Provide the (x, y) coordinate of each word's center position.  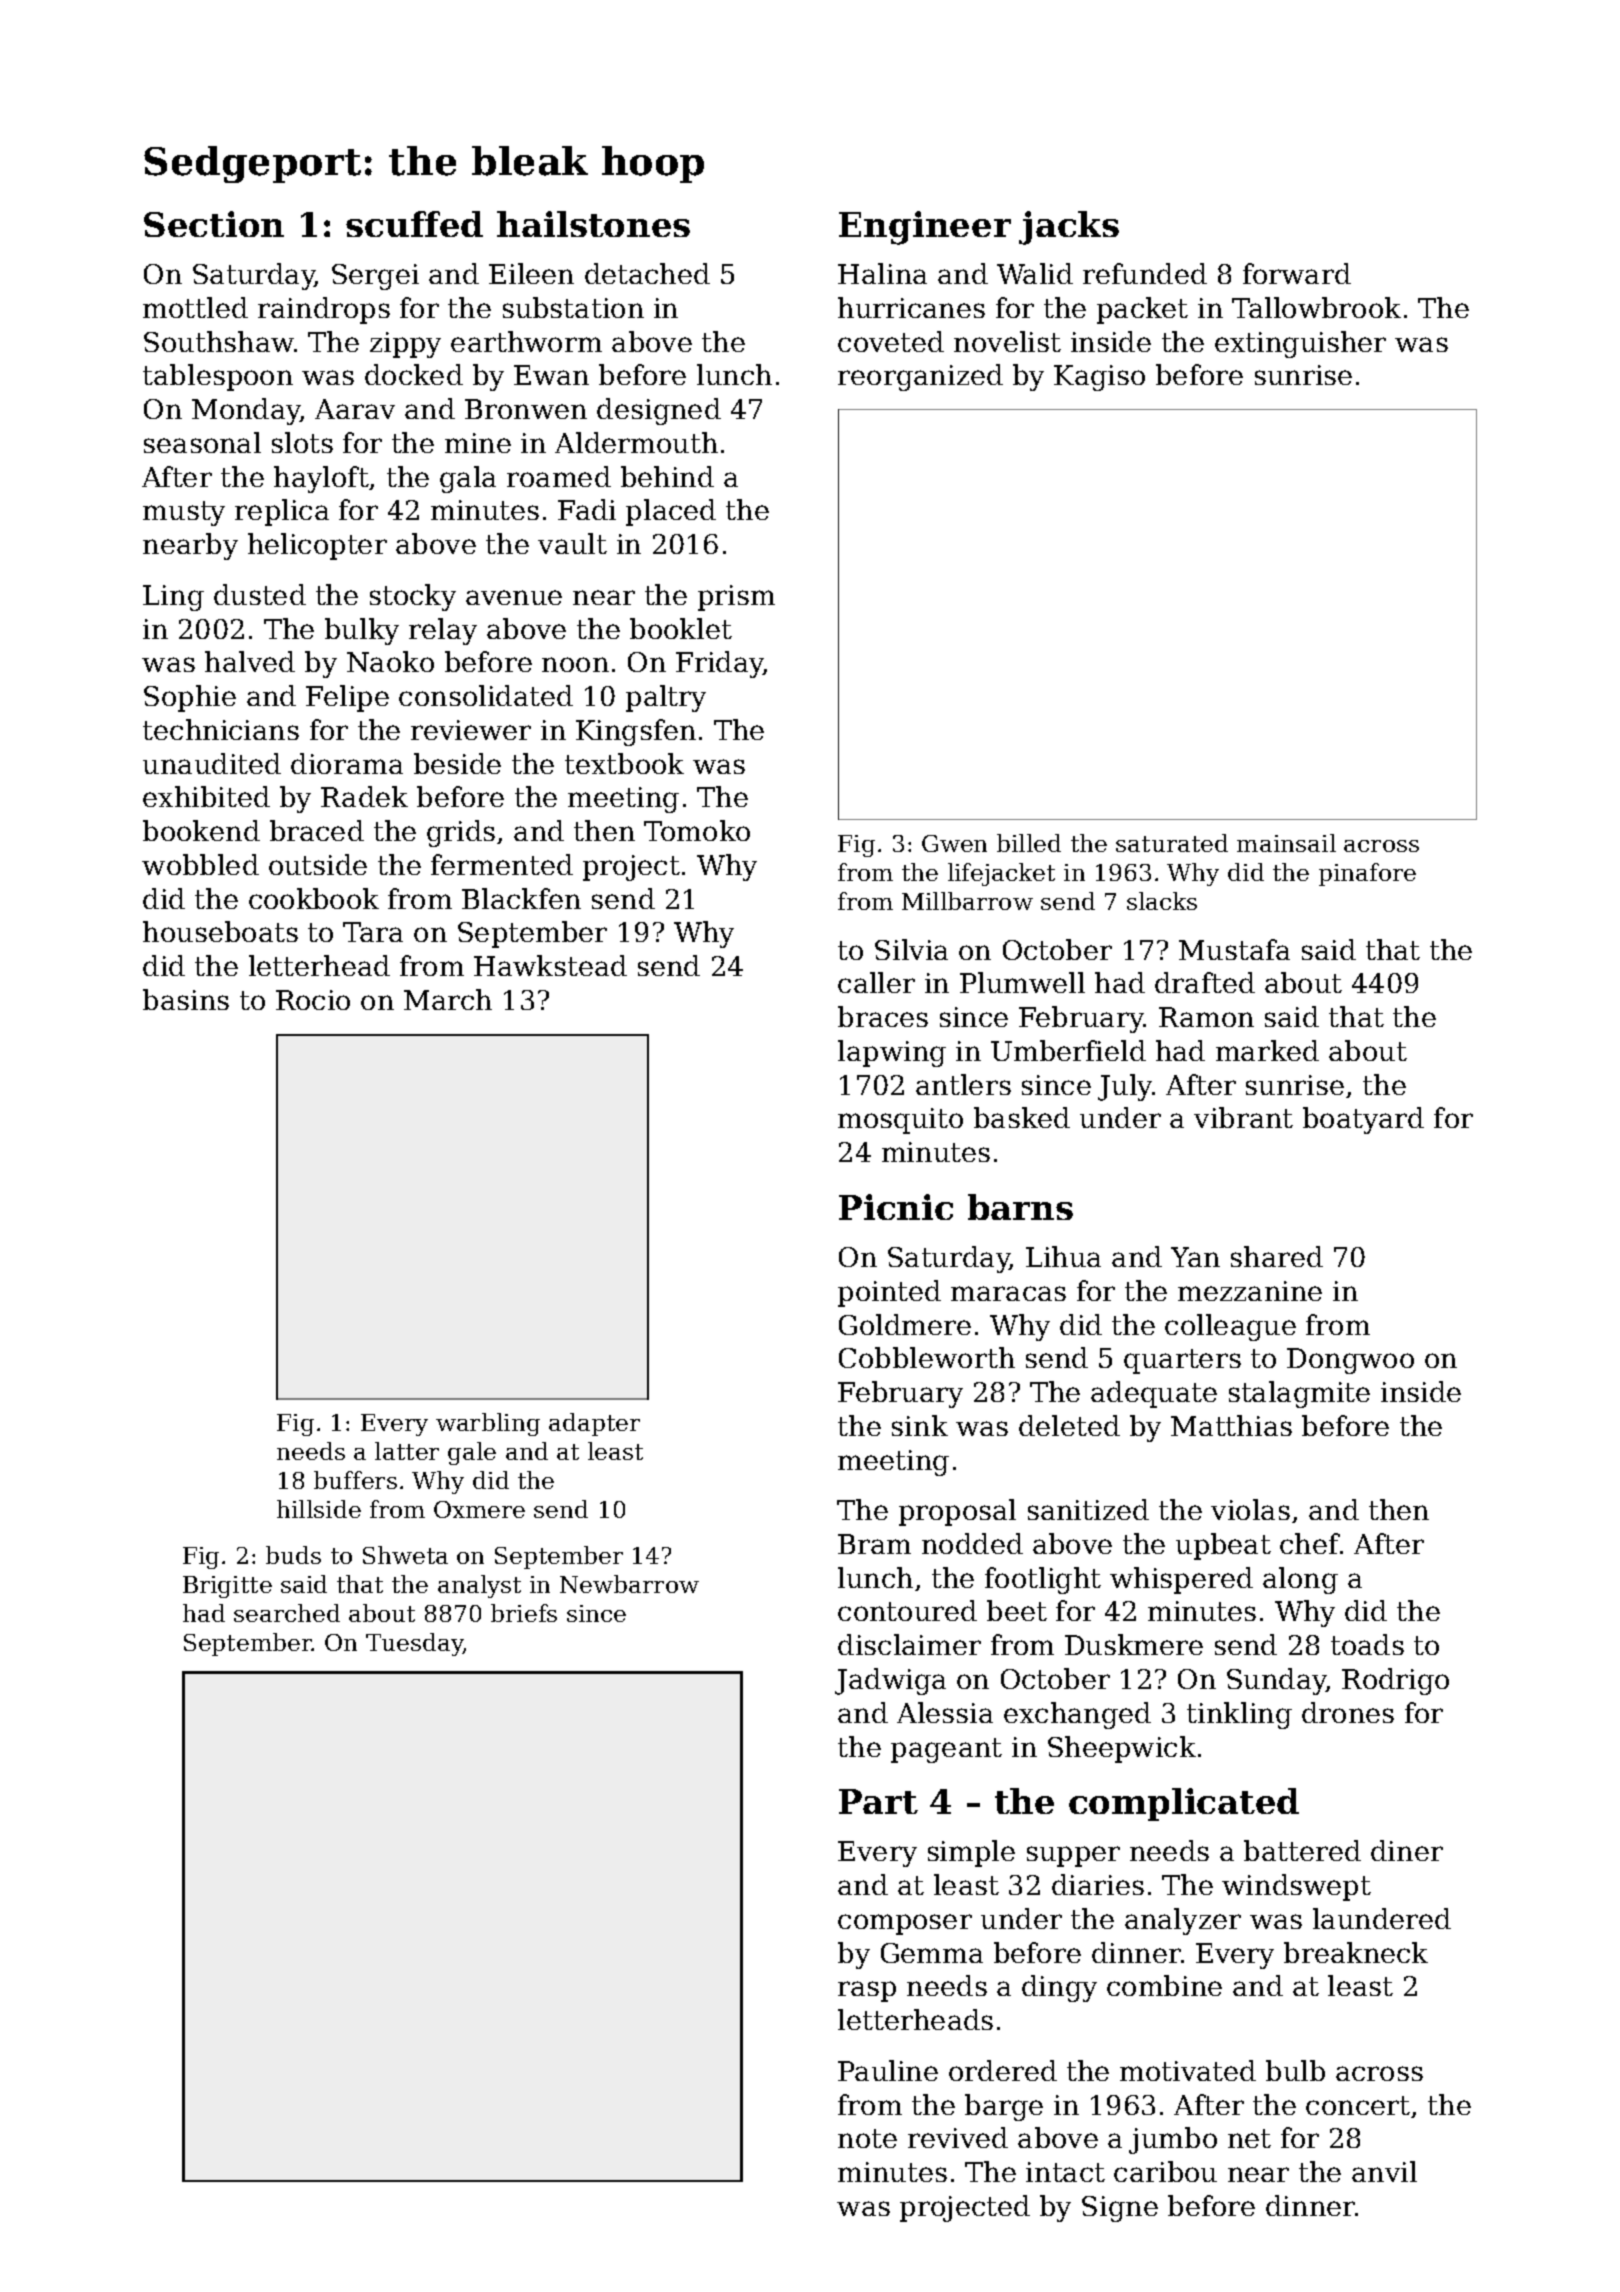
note (867, 2138)
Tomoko (697, 830)
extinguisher (1300, 344)
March (448, 999)
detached (647, 273)
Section (214, 224)
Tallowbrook (1316, 307)
